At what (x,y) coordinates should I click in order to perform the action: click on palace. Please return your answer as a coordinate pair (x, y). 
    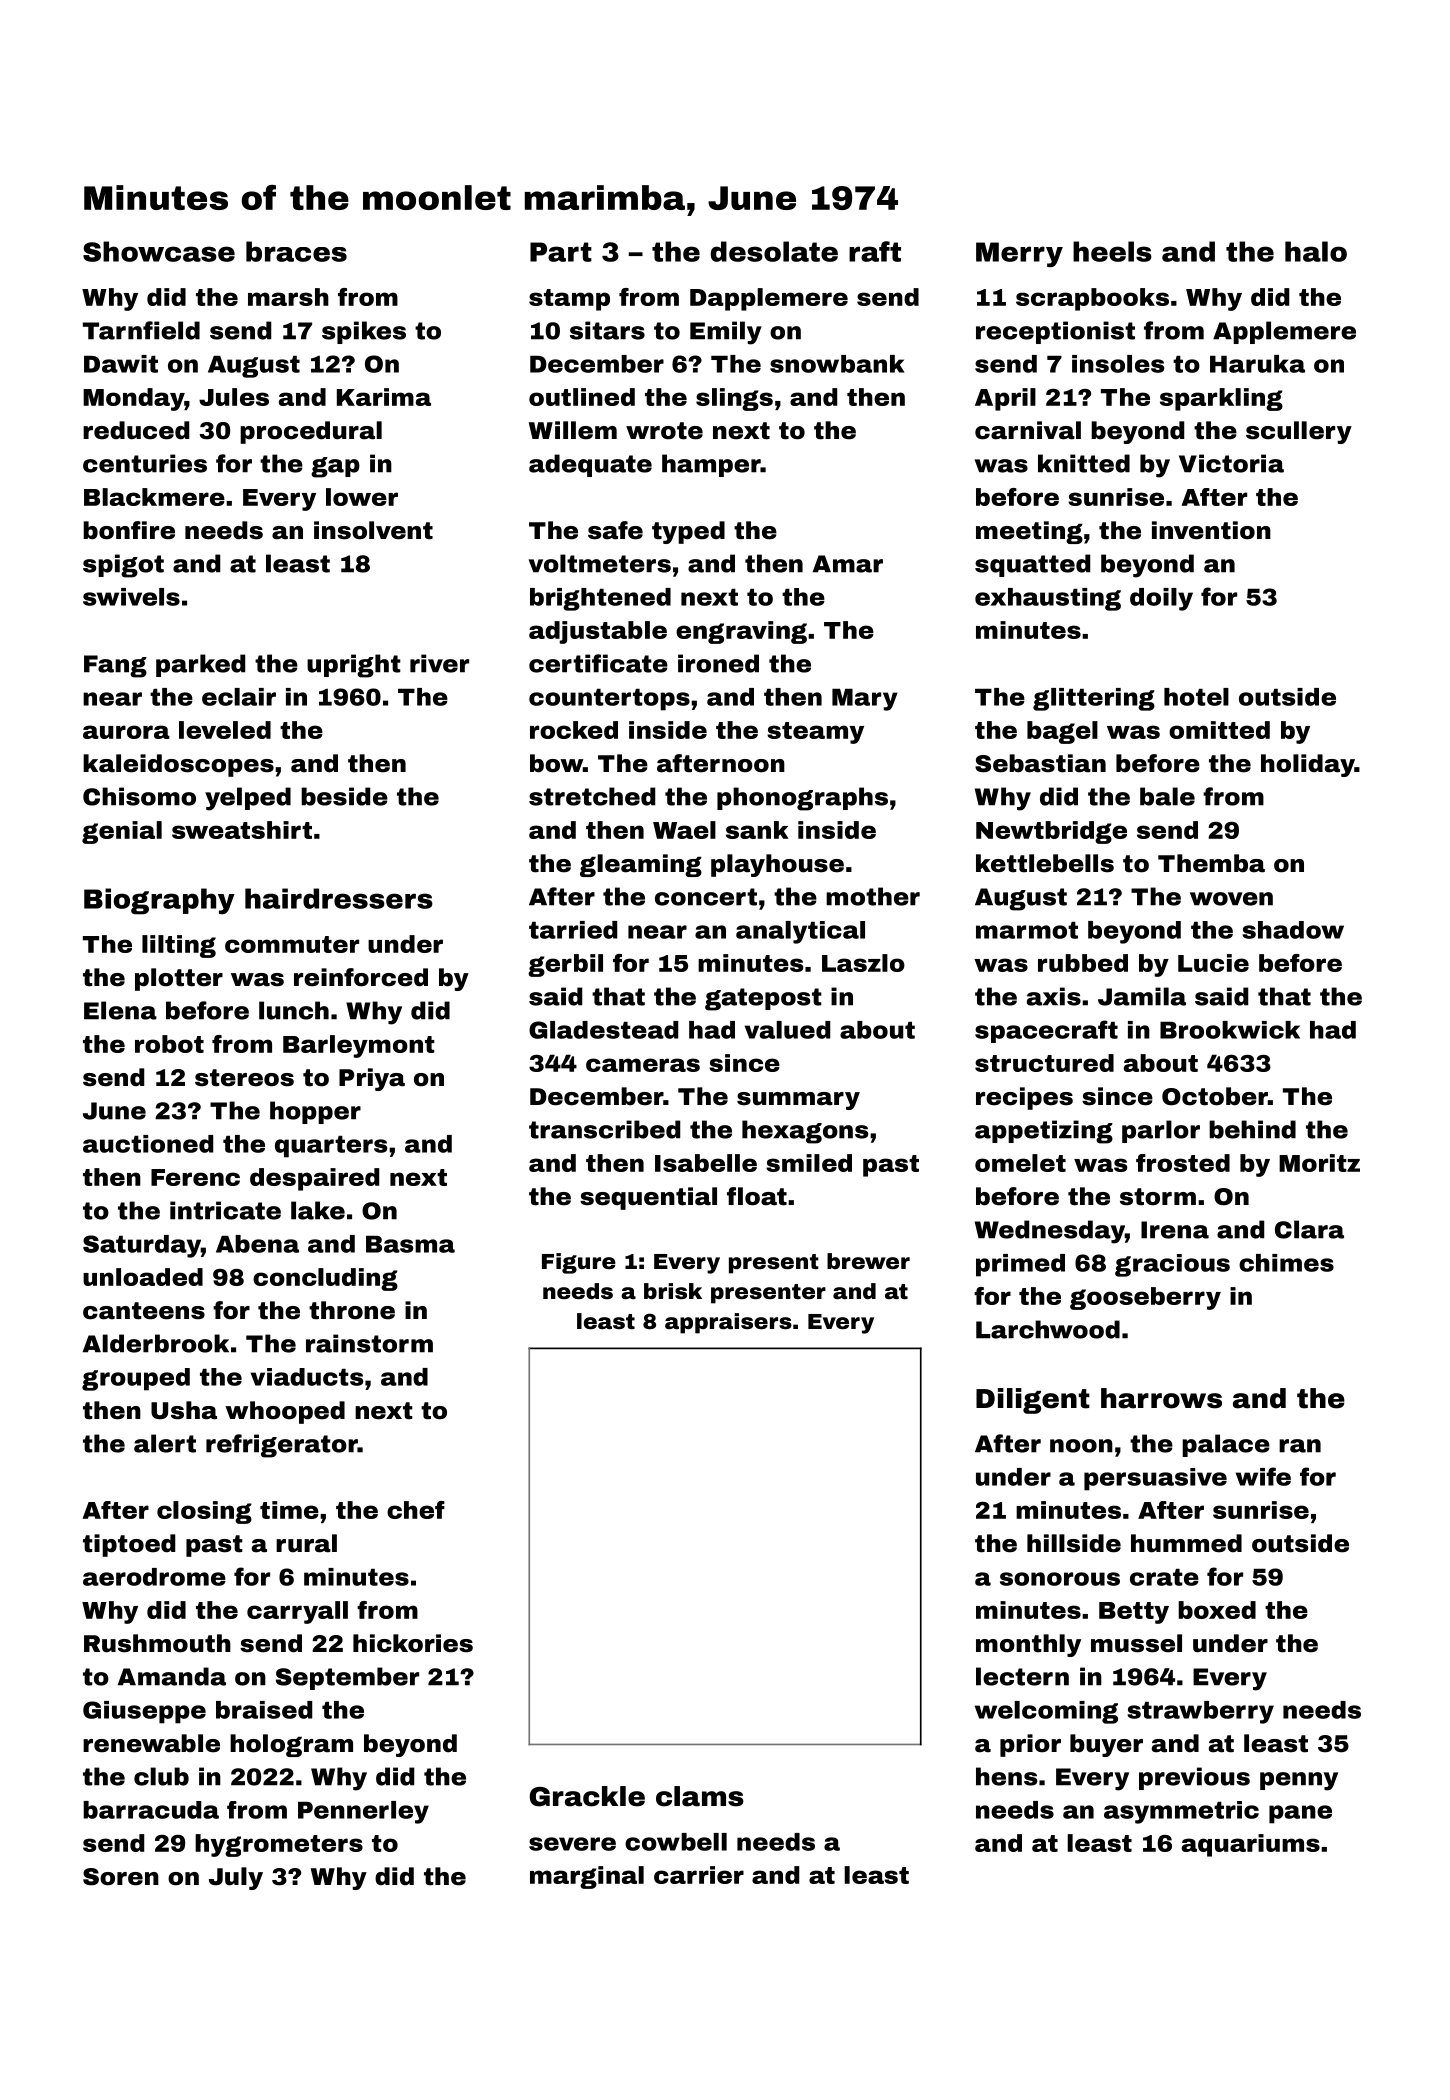
    Looking at the image, I should click on (1226, 1445).
